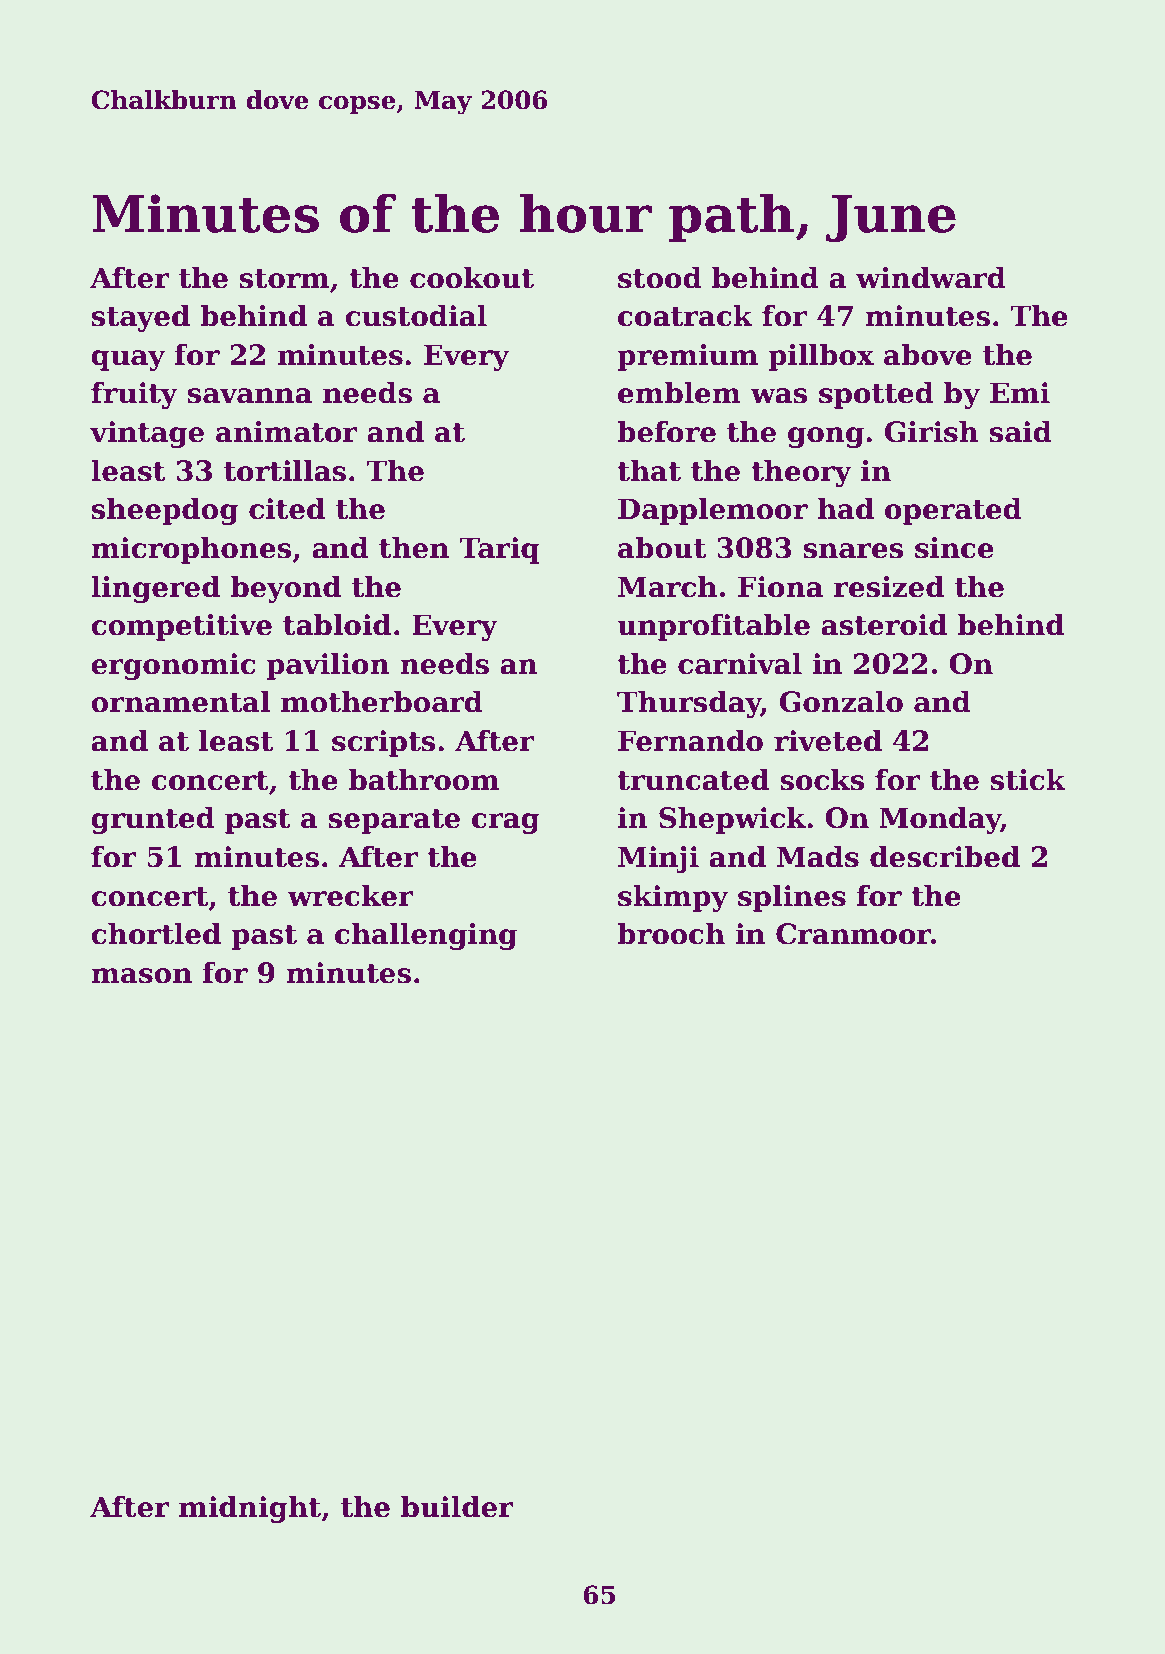 The width and height of the image is (1165, 1654). Describe the element at coordinates (250, 1509) in the image. I see `midnight` at that location.
